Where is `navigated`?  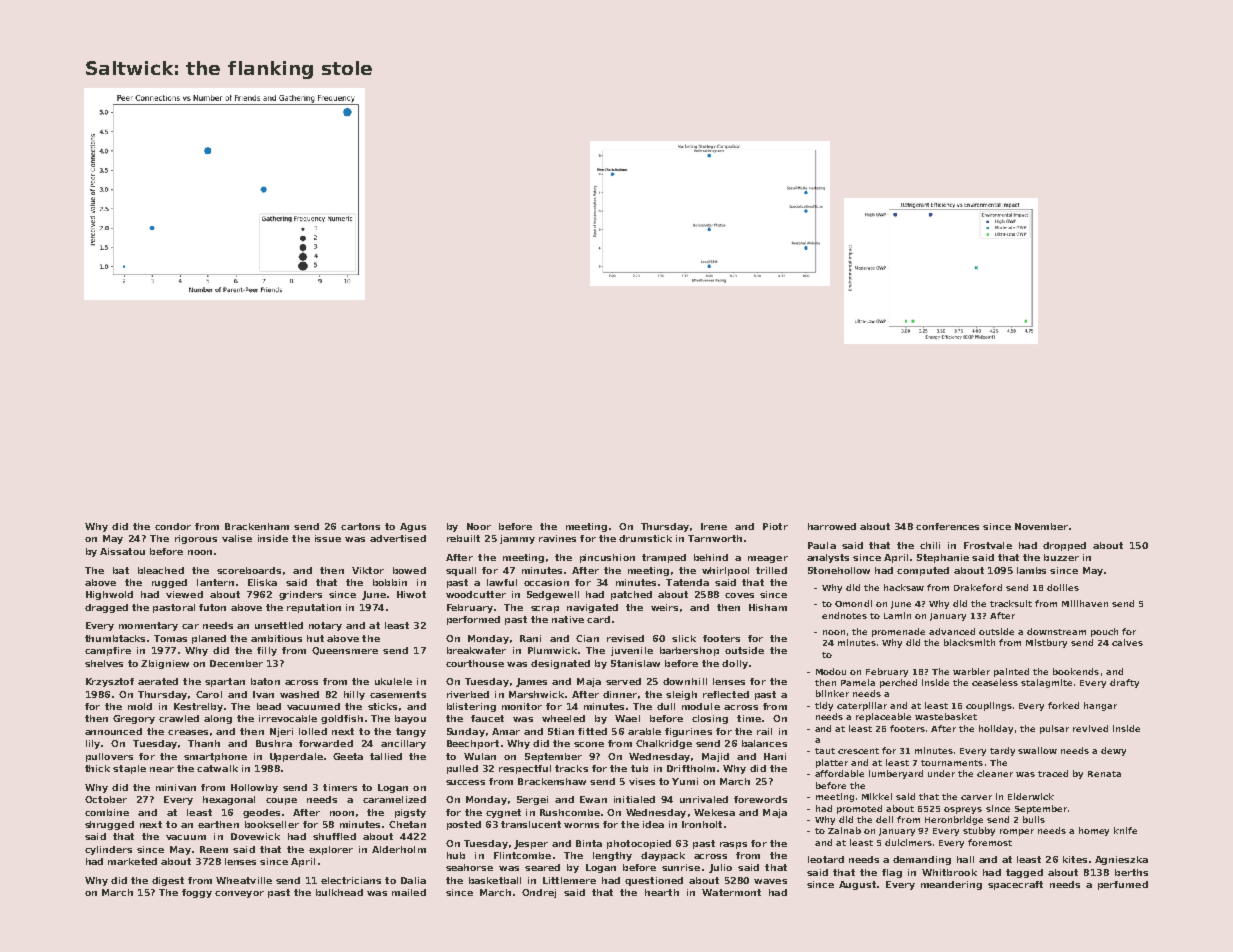
navigated is located at coordinates (592, 608).
